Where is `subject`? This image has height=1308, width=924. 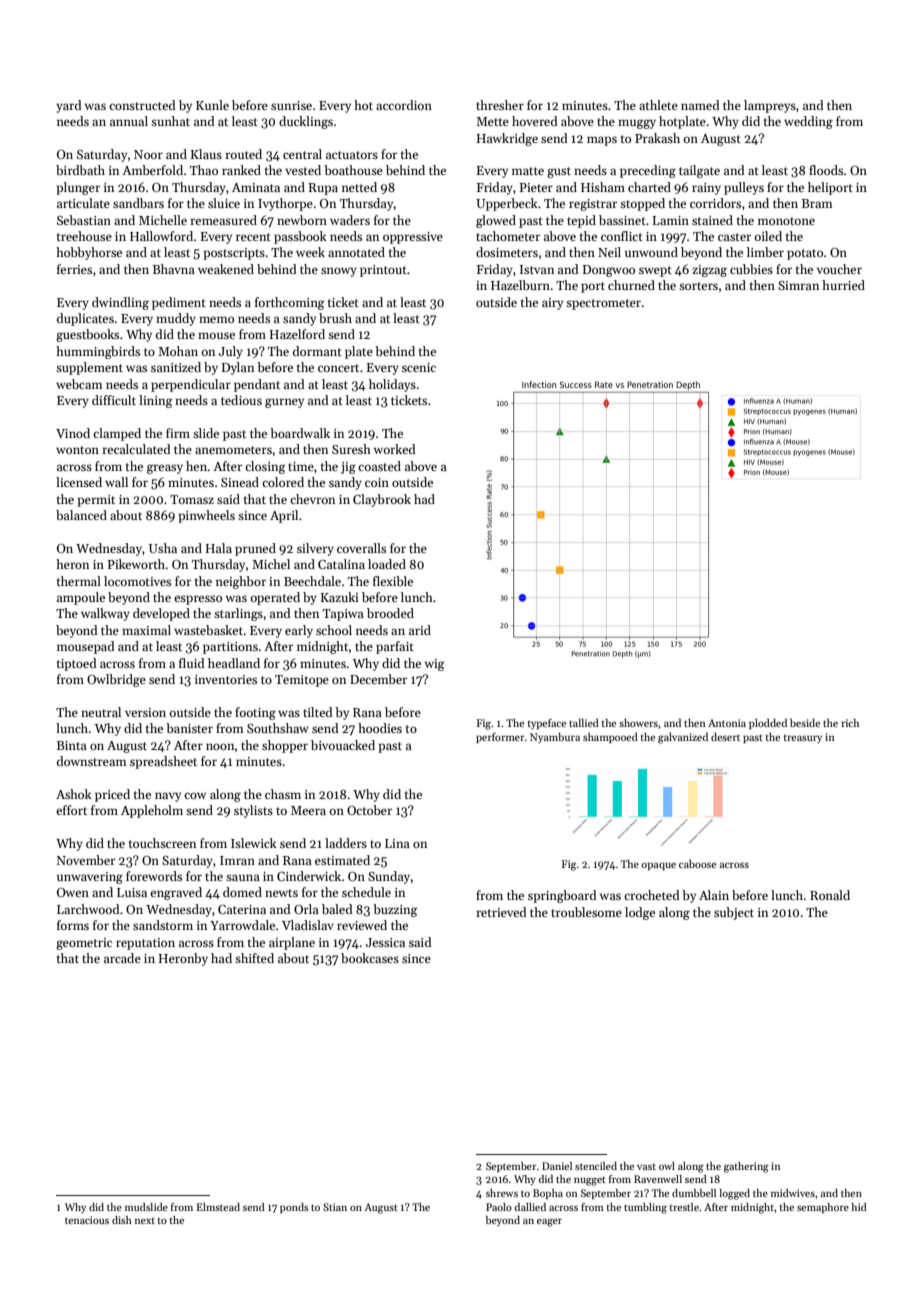 subject is located at coordinates (734, 913).
